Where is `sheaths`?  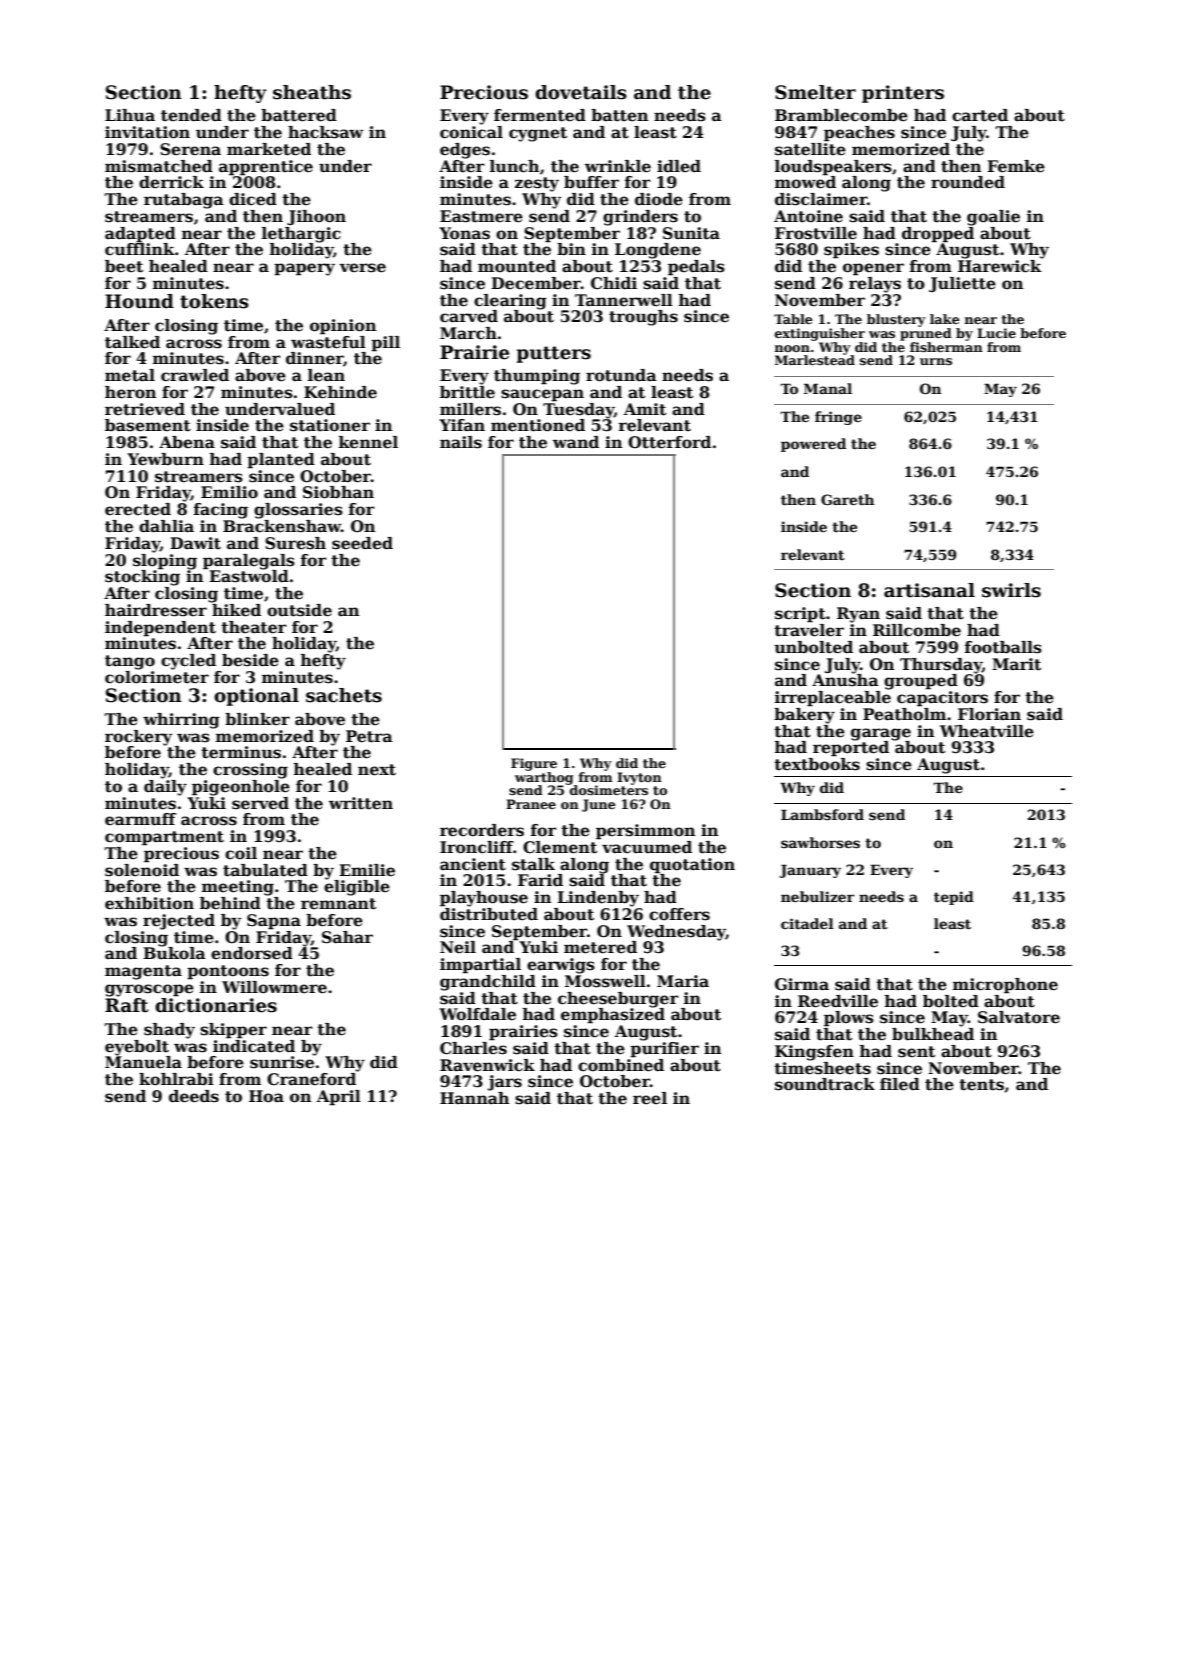
sheaths is located at coordinates (312, 92).
